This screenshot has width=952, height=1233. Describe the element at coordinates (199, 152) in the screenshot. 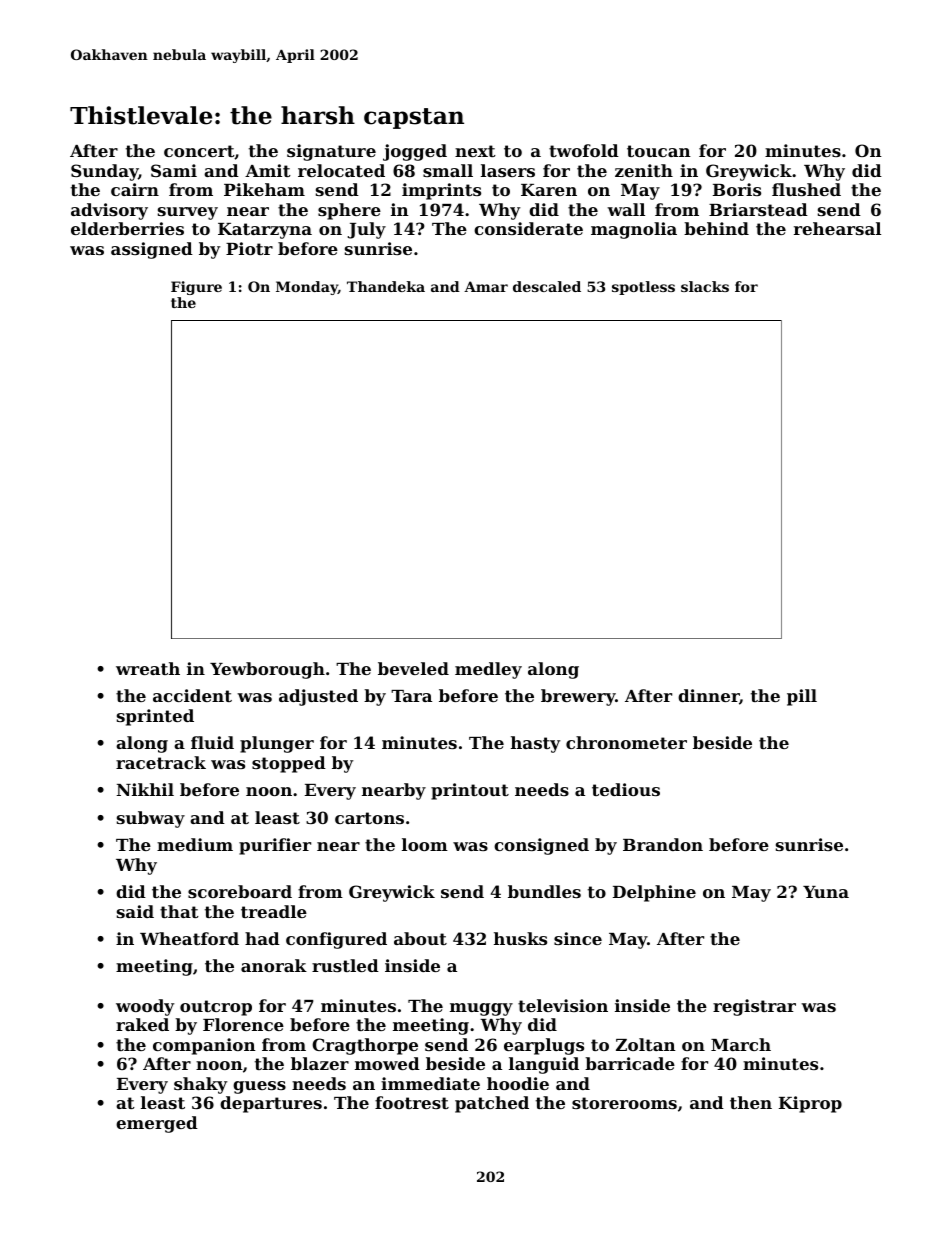

I see `concert` at that location.
